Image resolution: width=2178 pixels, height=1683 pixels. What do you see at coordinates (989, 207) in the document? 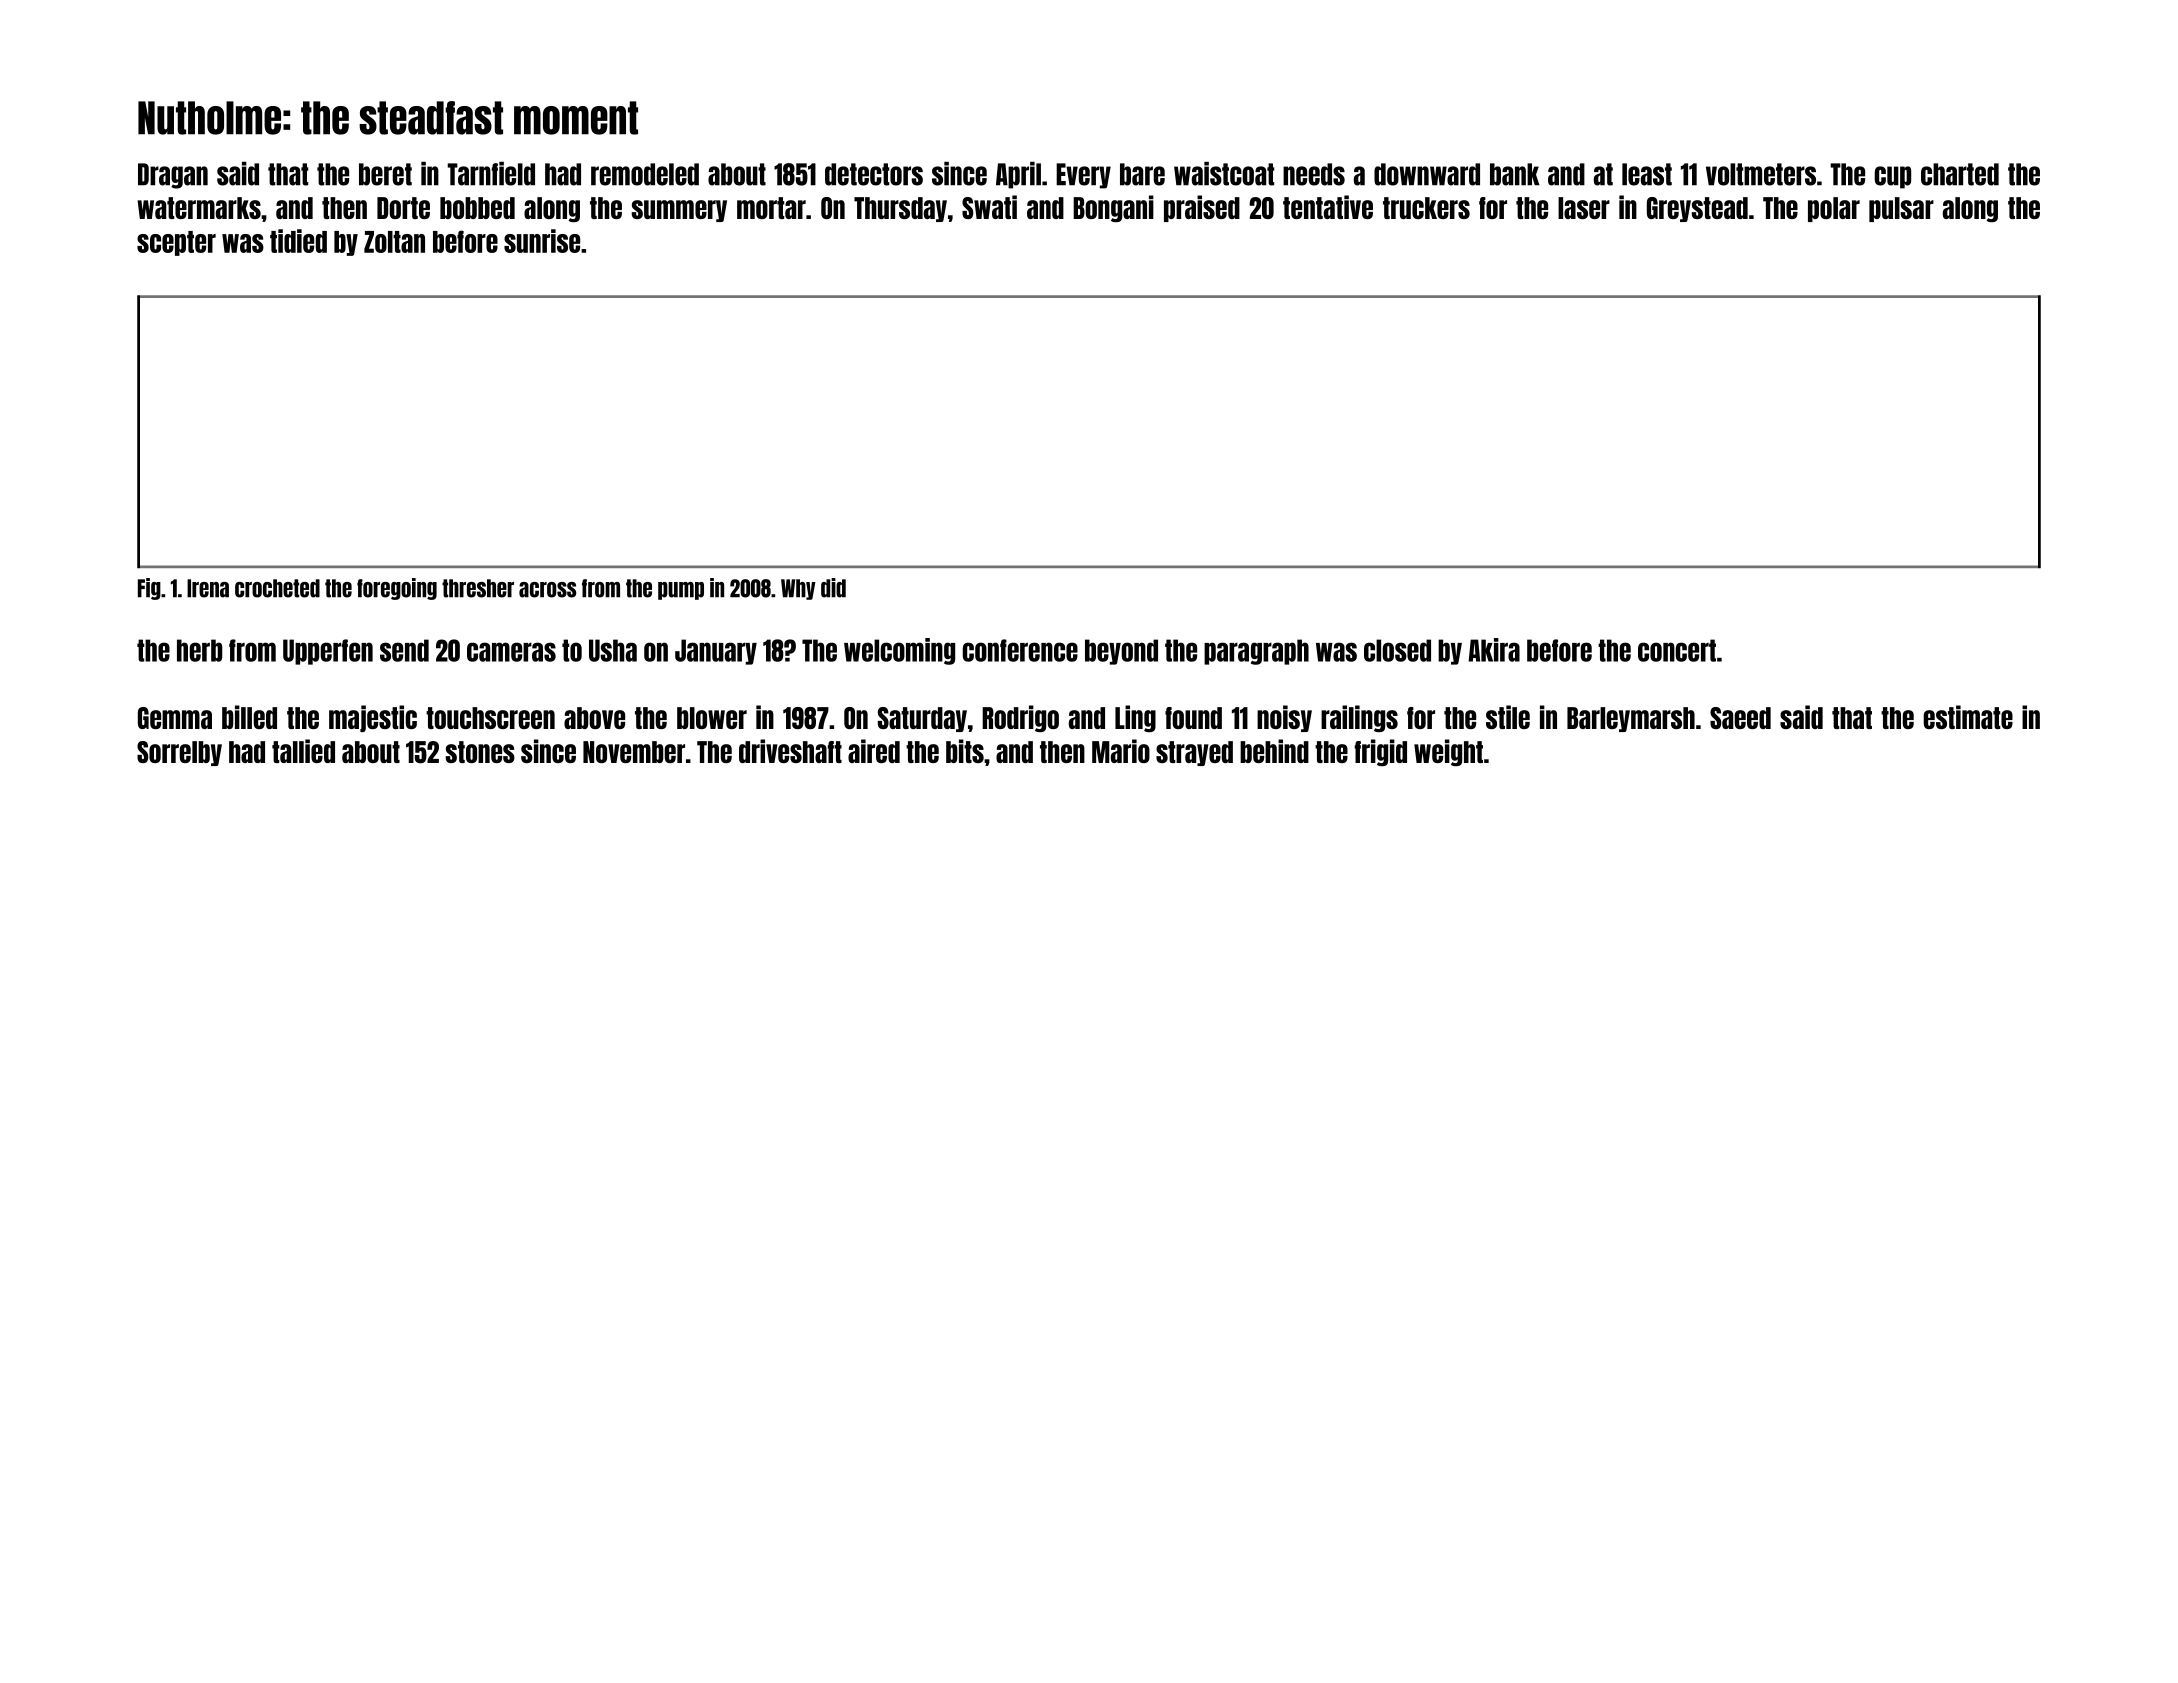
I see `Swati` at bounding box center [989, 207].
